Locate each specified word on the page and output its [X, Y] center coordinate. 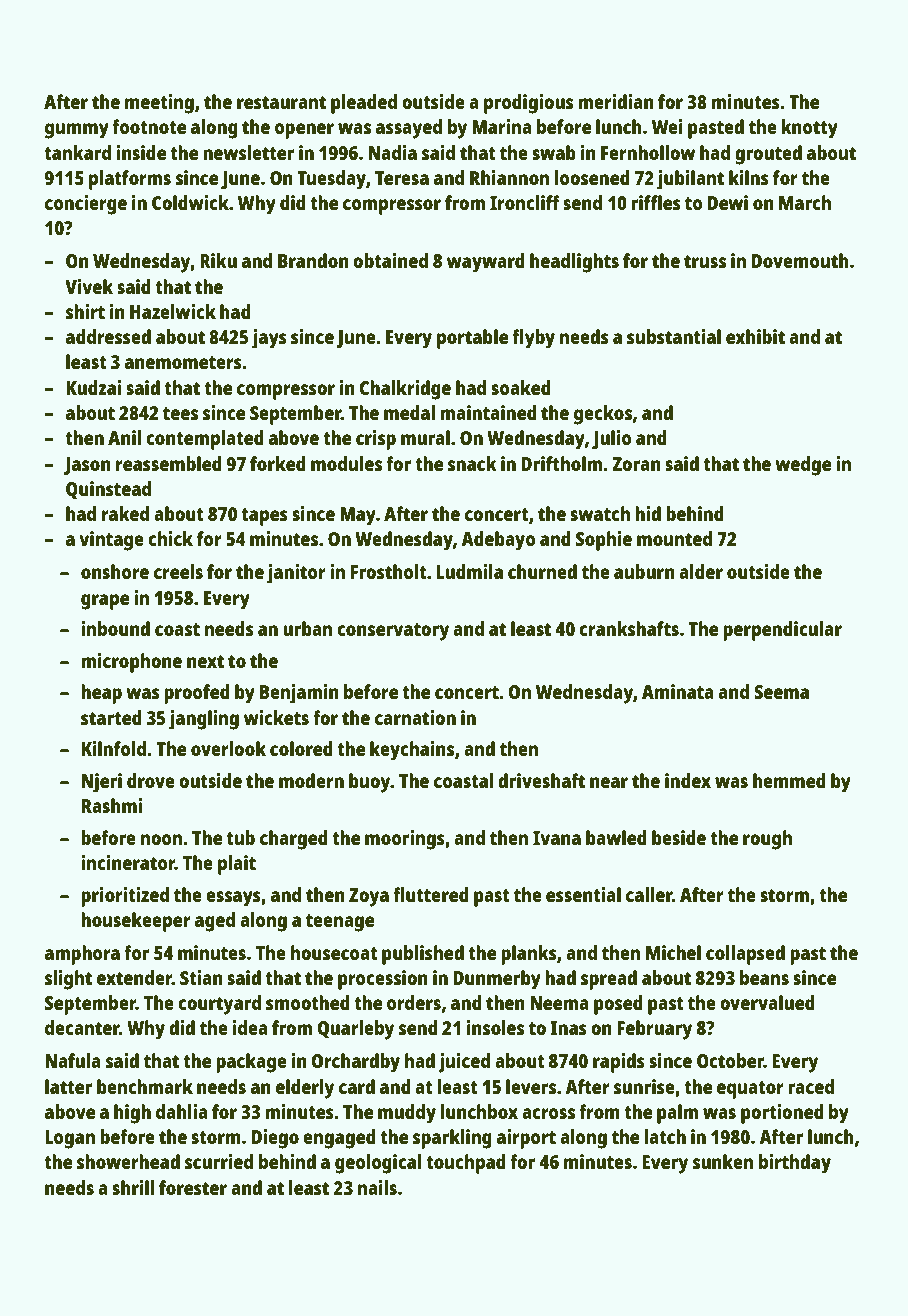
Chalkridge [405, 390]
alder [701, 571]
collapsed [745, 955]
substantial [674, 336]
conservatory [393, 632]
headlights [574, 263]
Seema [781, 692]
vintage [111, 541]
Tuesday [331, 180]
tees [180, 413]
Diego [275, 1139]
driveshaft [541, 780]
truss [705, 261]
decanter [82, 1027]
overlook [228, 748]
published [423, 955]
